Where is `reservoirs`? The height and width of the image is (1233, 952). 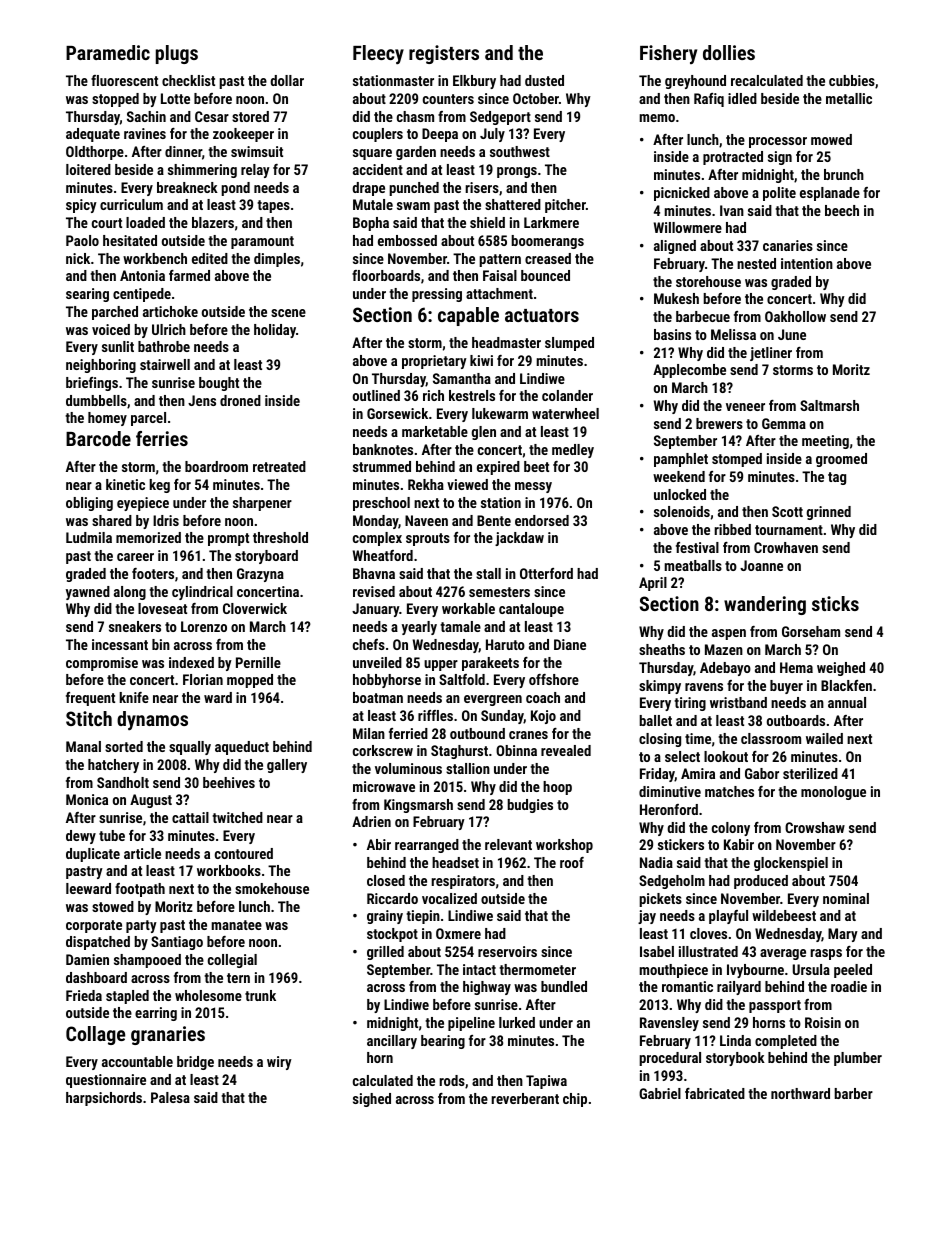
reservoirs is located at coordinates (507, 951).
